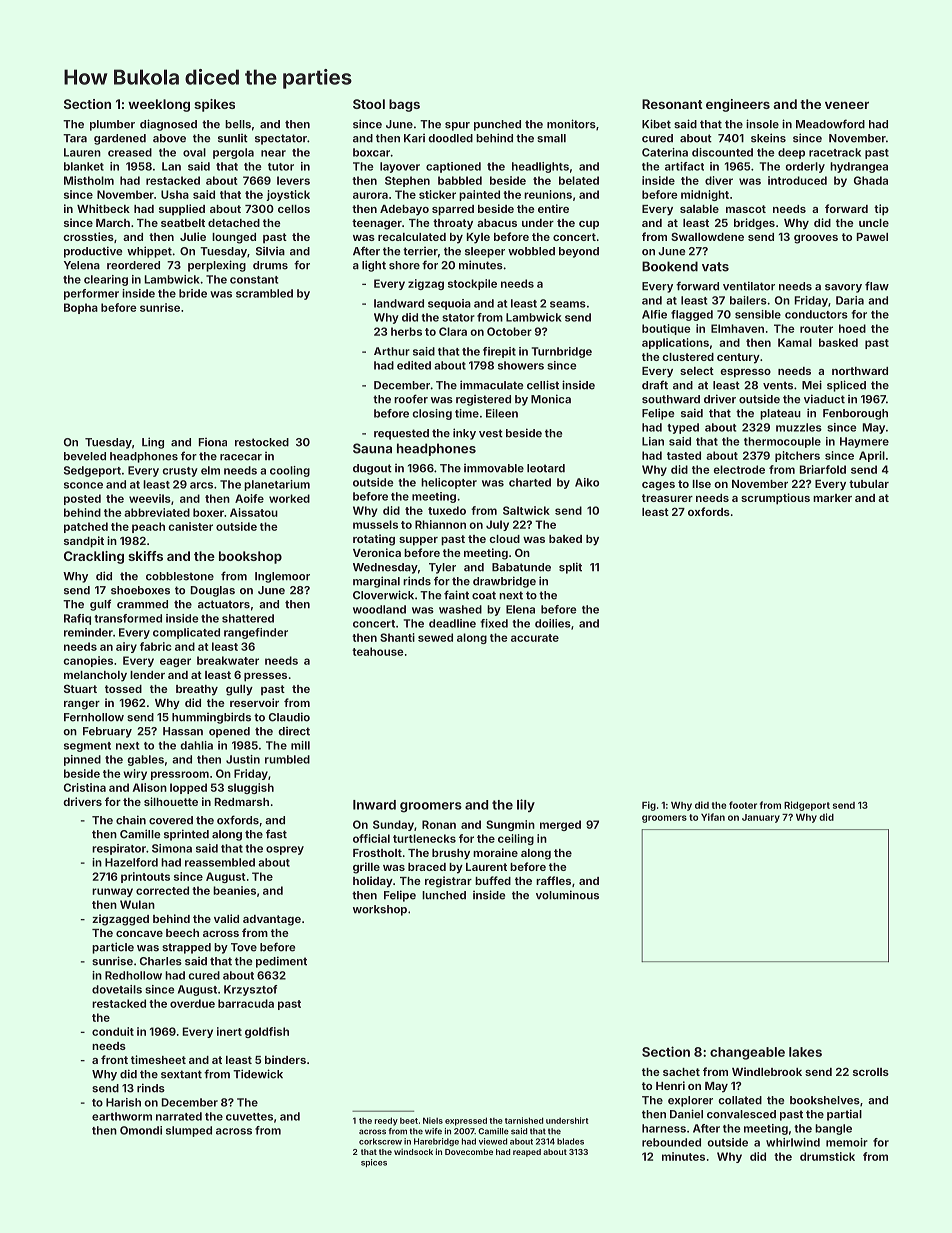  I want to click on footer, so click(743, 805).
